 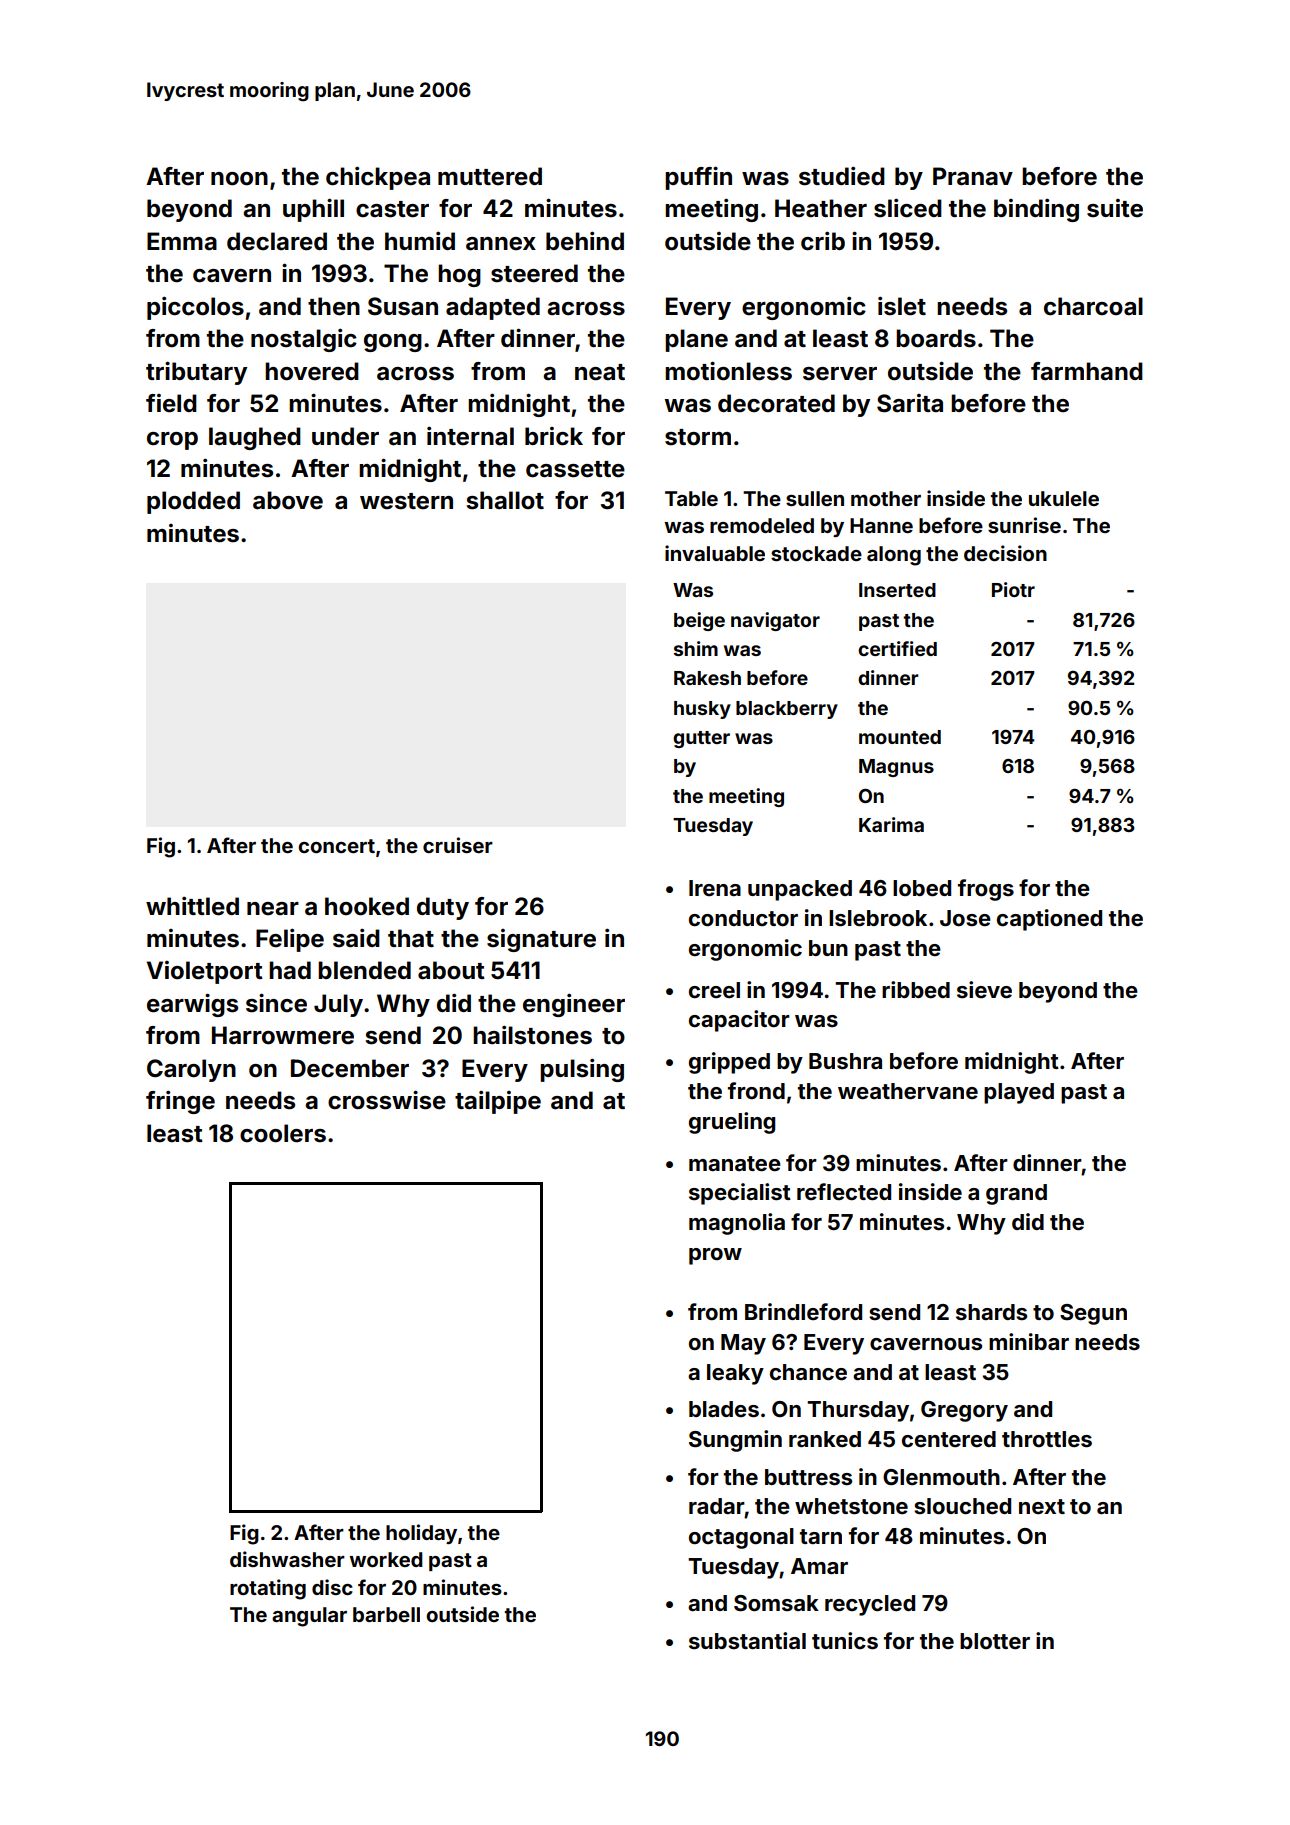 What do you see at coordinates (698, 178) in the screenshot?
I see `puffin` at bounding box center [698, 178].
